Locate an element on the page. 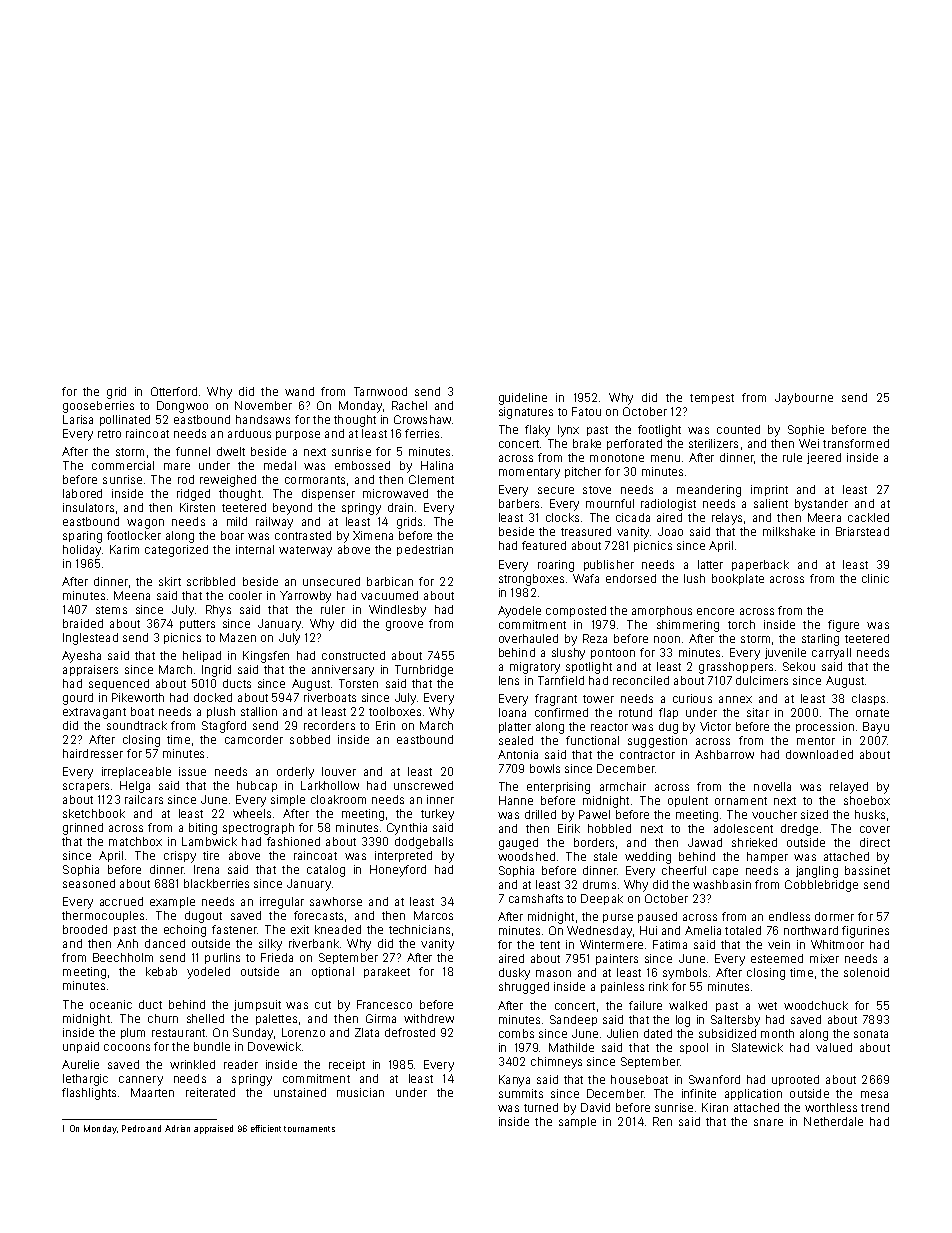 This document has height=1233, width=952. Yarrowby is located at coordinates (305, 597).
